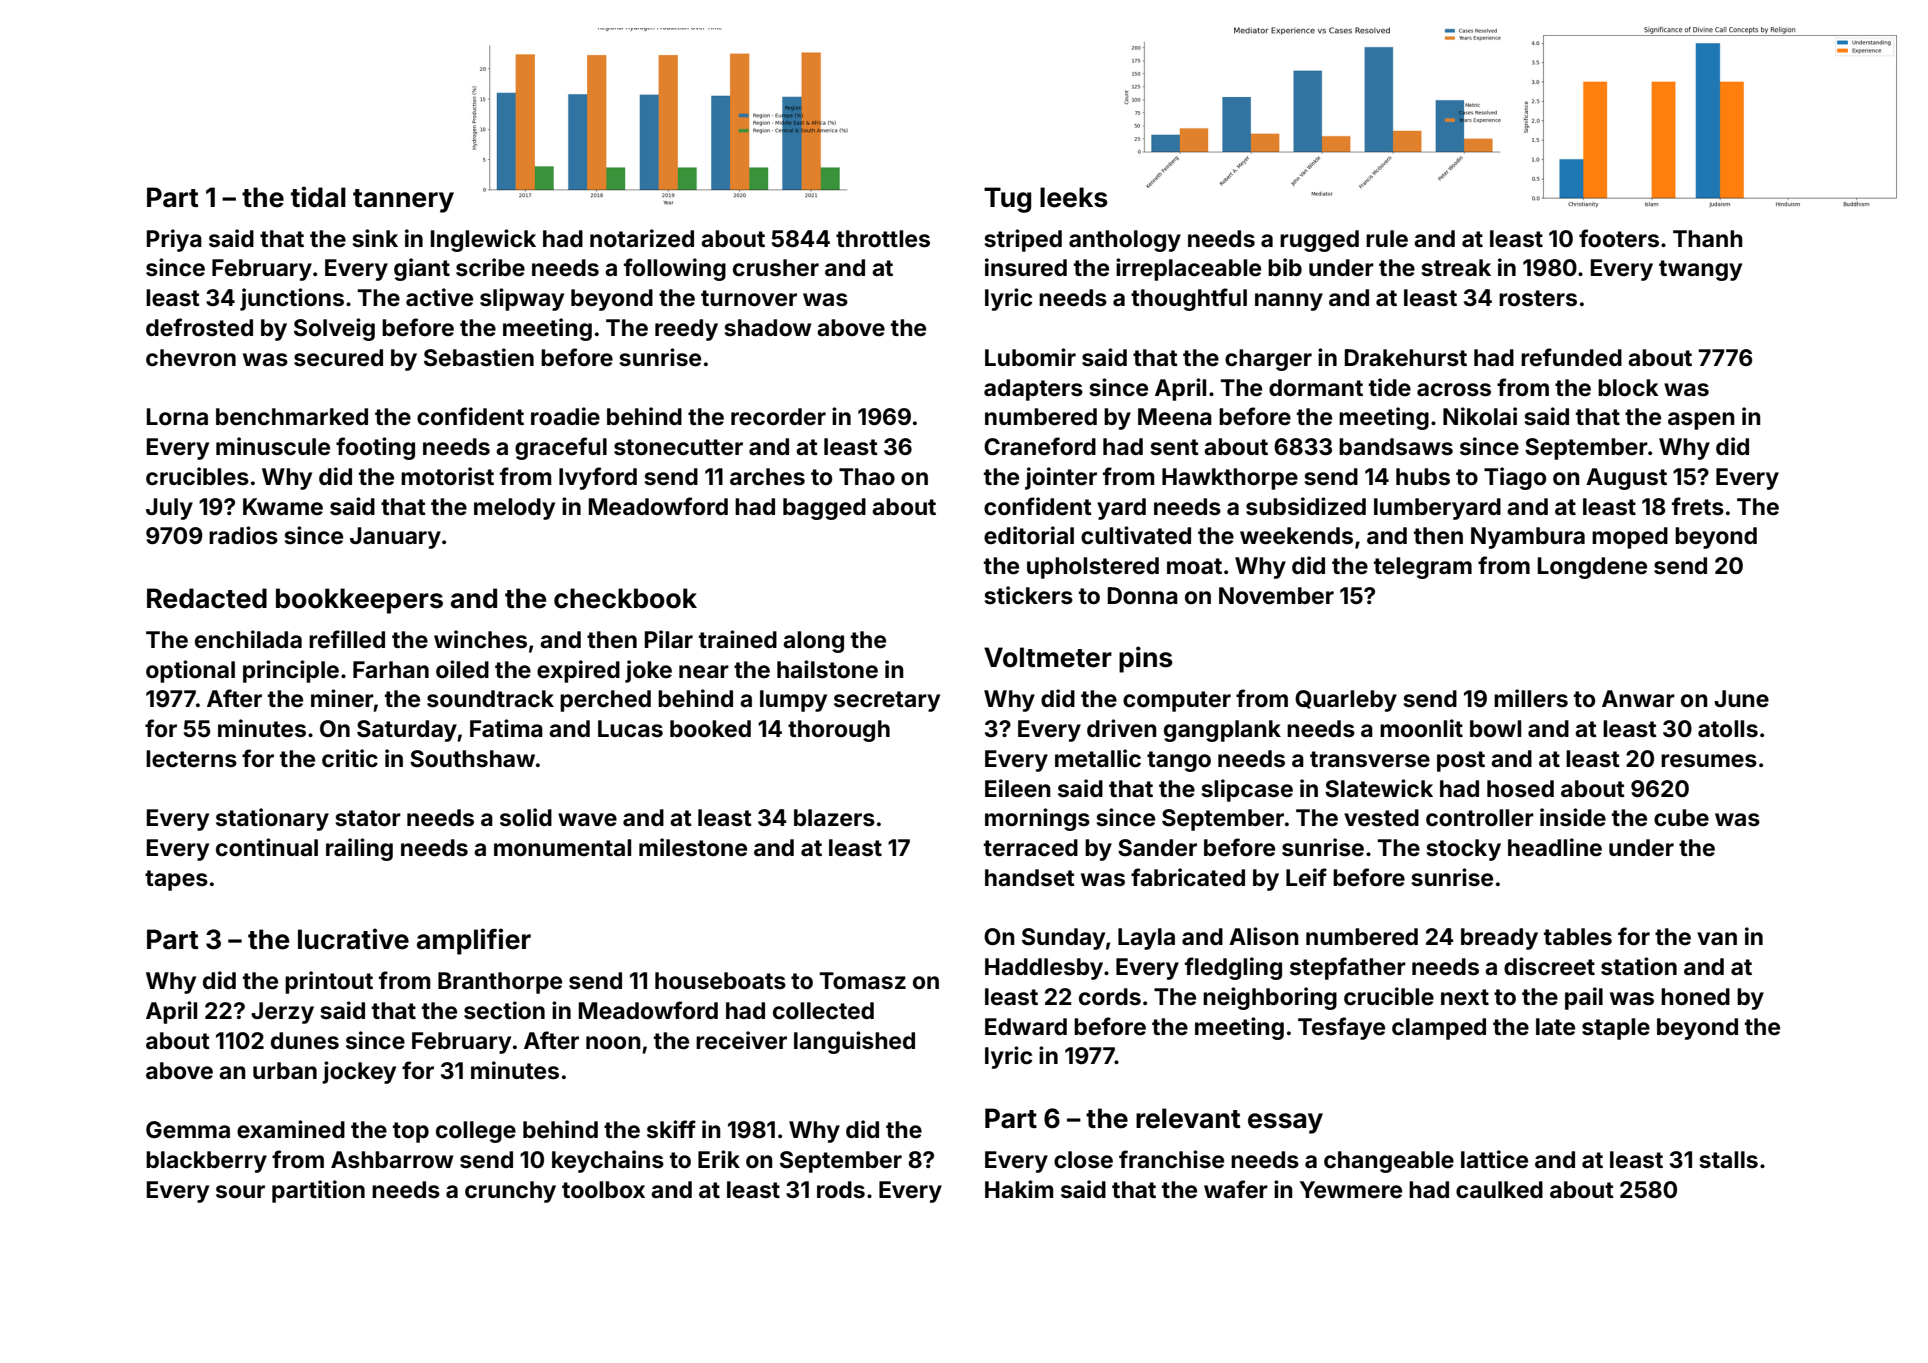 The height and width of the screenshot is (1363, 1928). What do you see at coordinates (174, 240) in the screenshot?
I see `Priya` at bounding box center [174, 240].
